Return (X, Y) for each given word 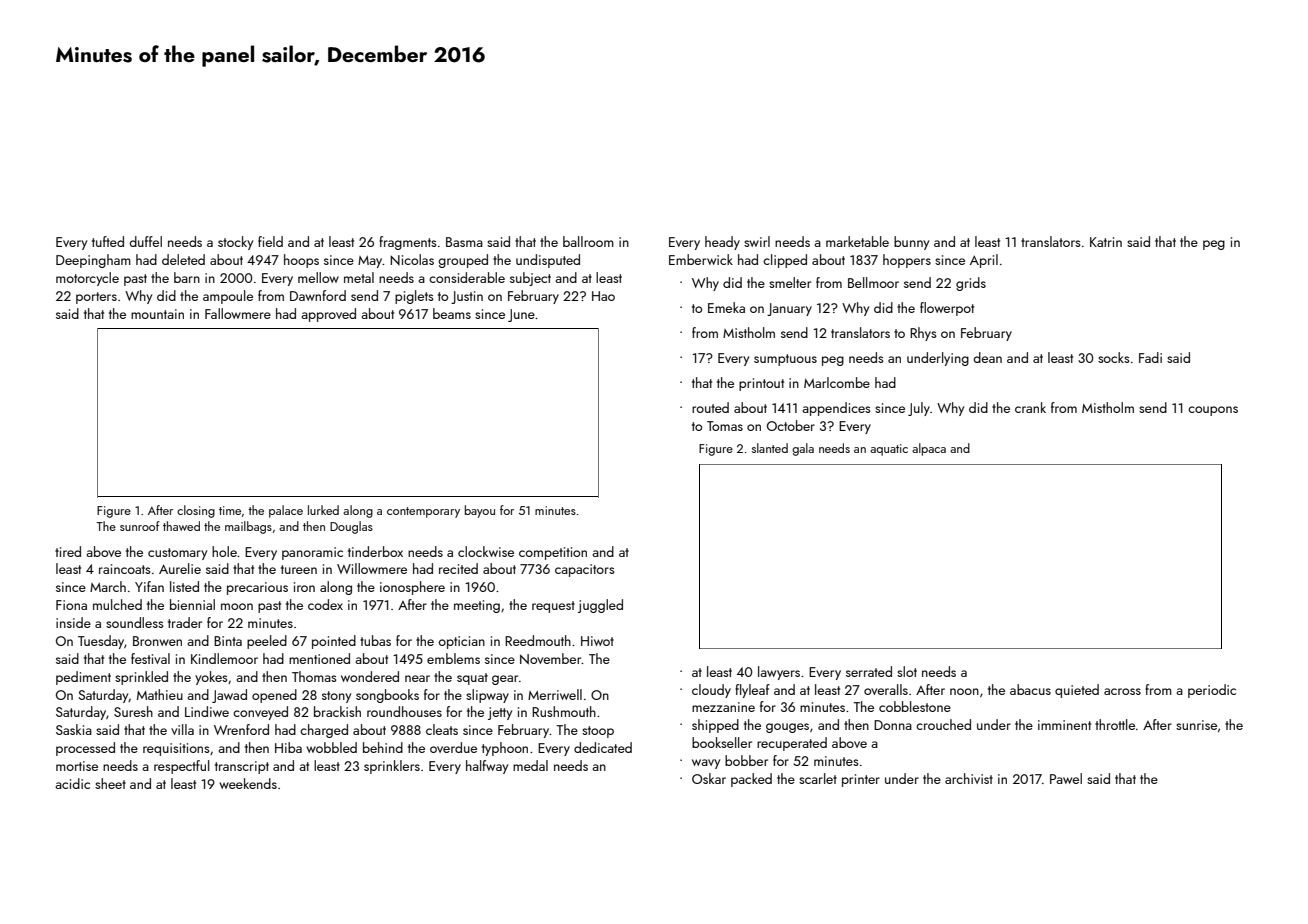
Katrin (1106, 242)
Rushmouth (564, 711)
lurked (323, 510)
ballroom (588, 241)
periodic (1212, 691)
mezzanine (723, 707)
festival (150, 658)
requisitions (176, 749)
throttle (1115, 724)
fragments (408, 243)
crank (1030, 407)
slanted (770, 448)
